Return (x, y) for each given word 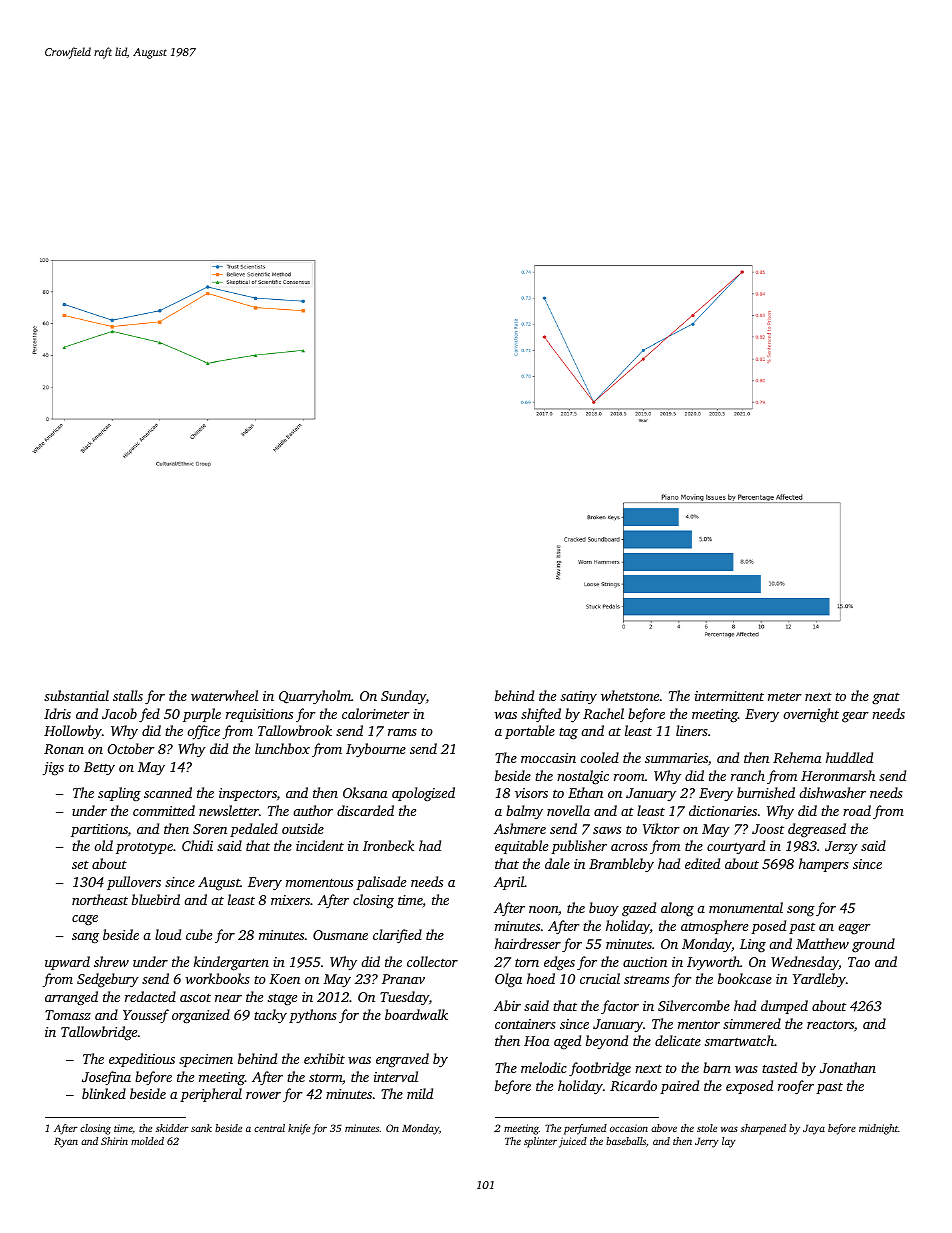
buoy (604, 909)
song (801, 911)
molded (147, 1141)
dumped (784, 1007)
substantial (76, 695)
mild (420, 1093)
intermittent (729, 696)
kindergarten (231, 963)
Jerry (707, 1142)
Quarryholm (315, 697)
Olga (508, 980)
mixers (290, 900)
